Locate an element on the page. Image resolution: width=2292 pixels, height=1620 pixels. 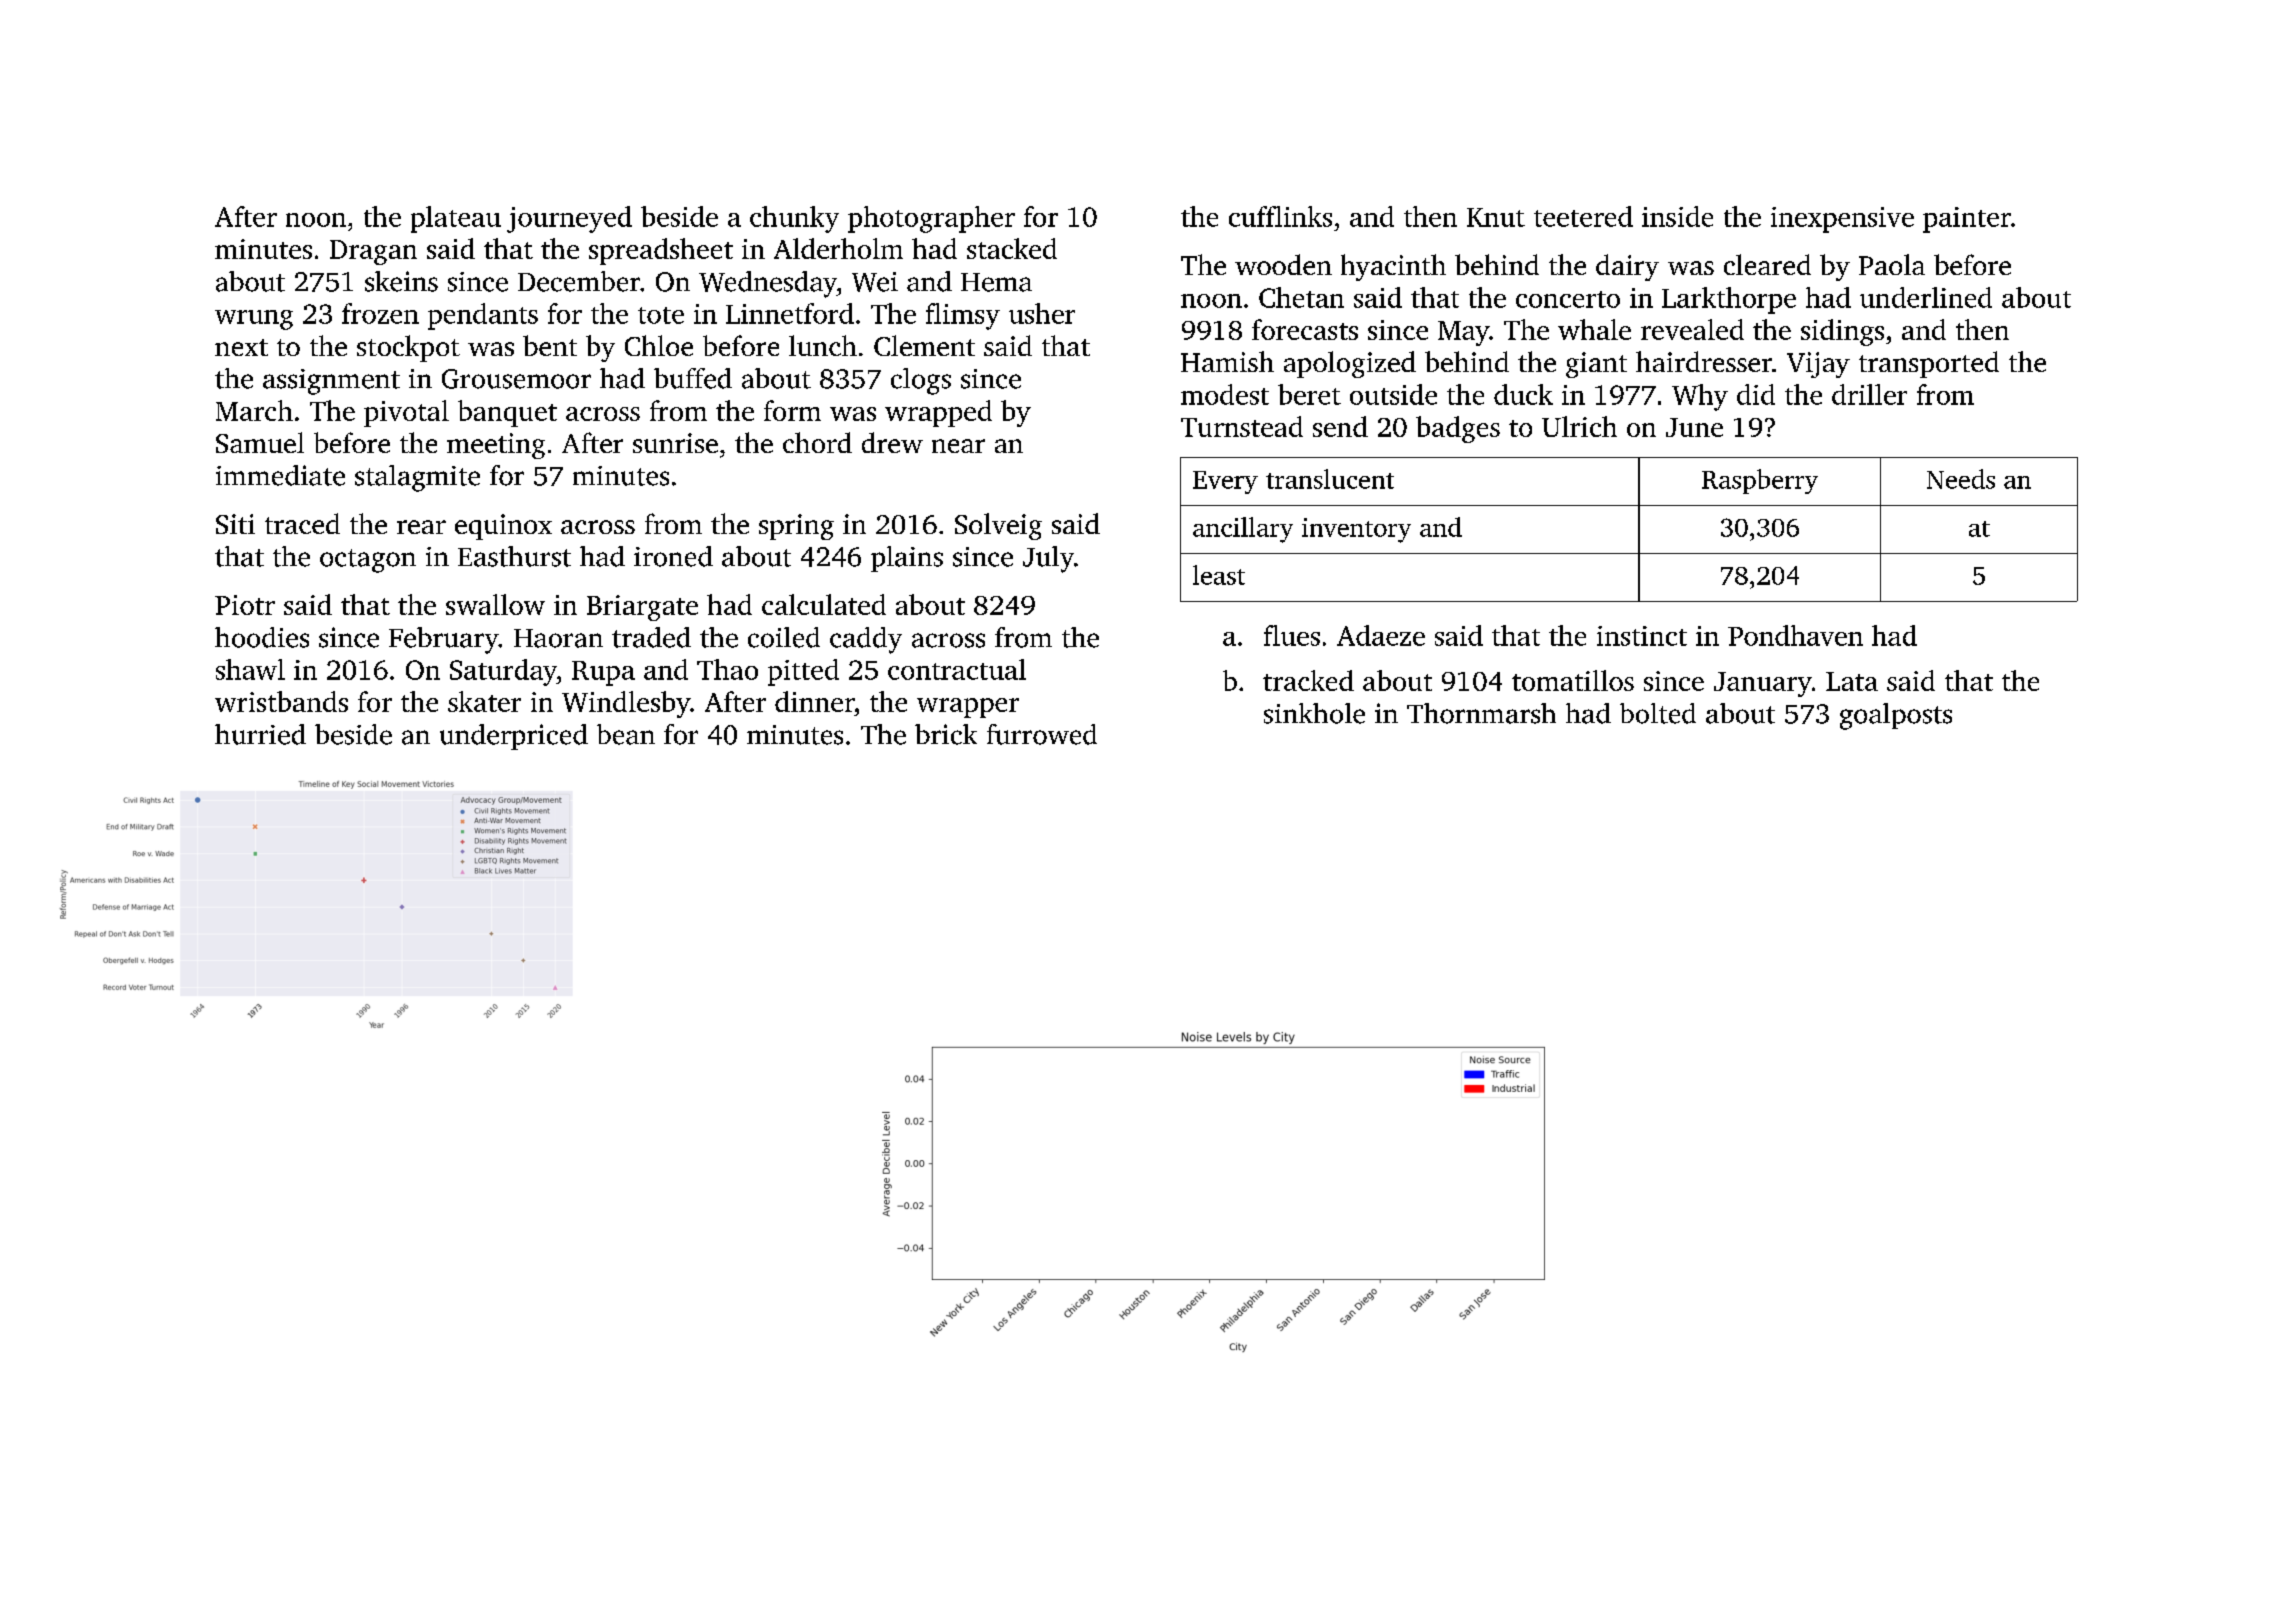
inside is located at coordinates (1677, 216).
